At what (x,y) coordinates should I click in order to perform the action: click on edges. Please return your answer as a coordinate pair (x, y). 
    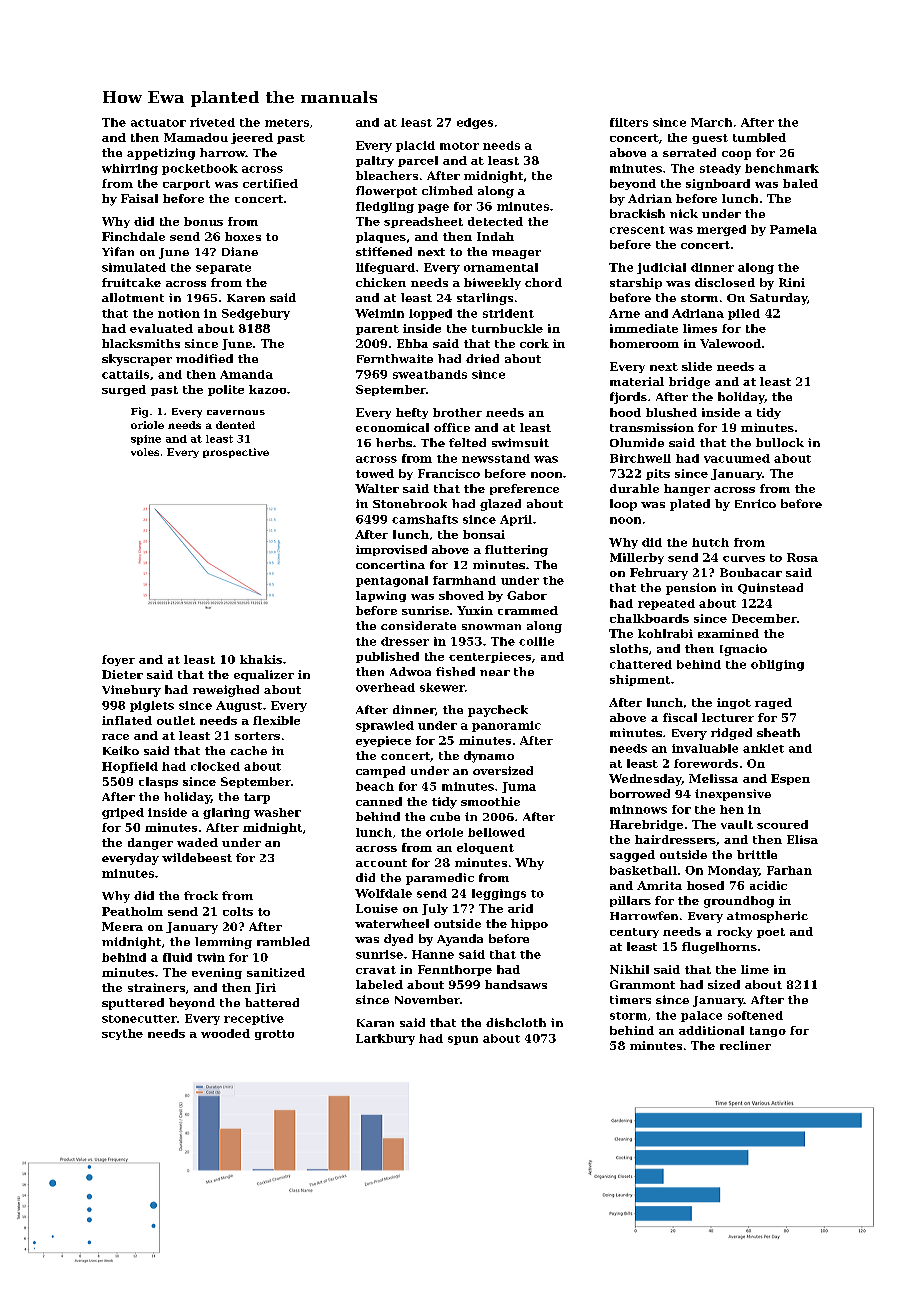
    Looking at the image, I should click on (475, 123).
